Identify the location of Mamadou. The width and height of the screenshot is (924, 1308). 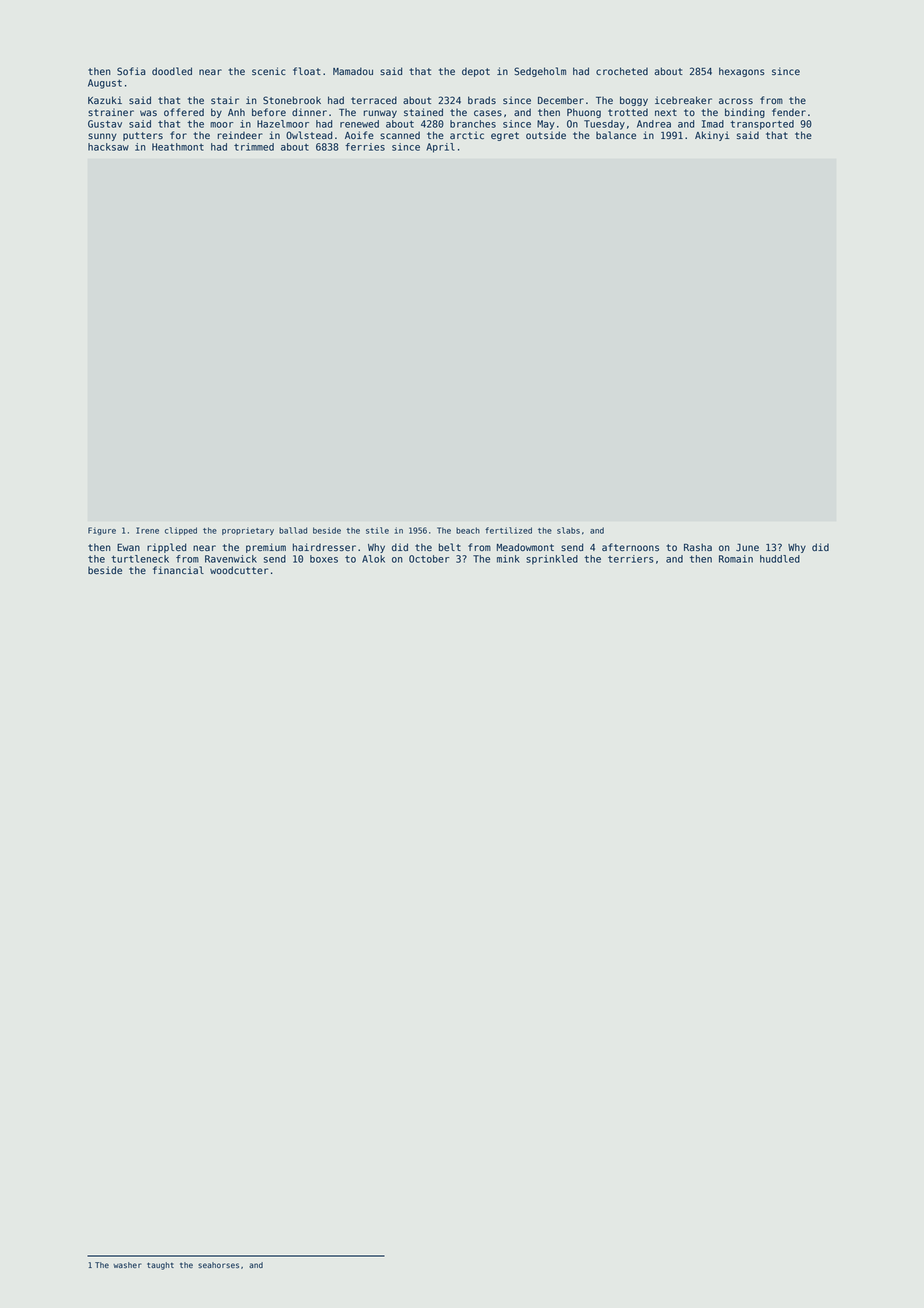
(353, 71).
